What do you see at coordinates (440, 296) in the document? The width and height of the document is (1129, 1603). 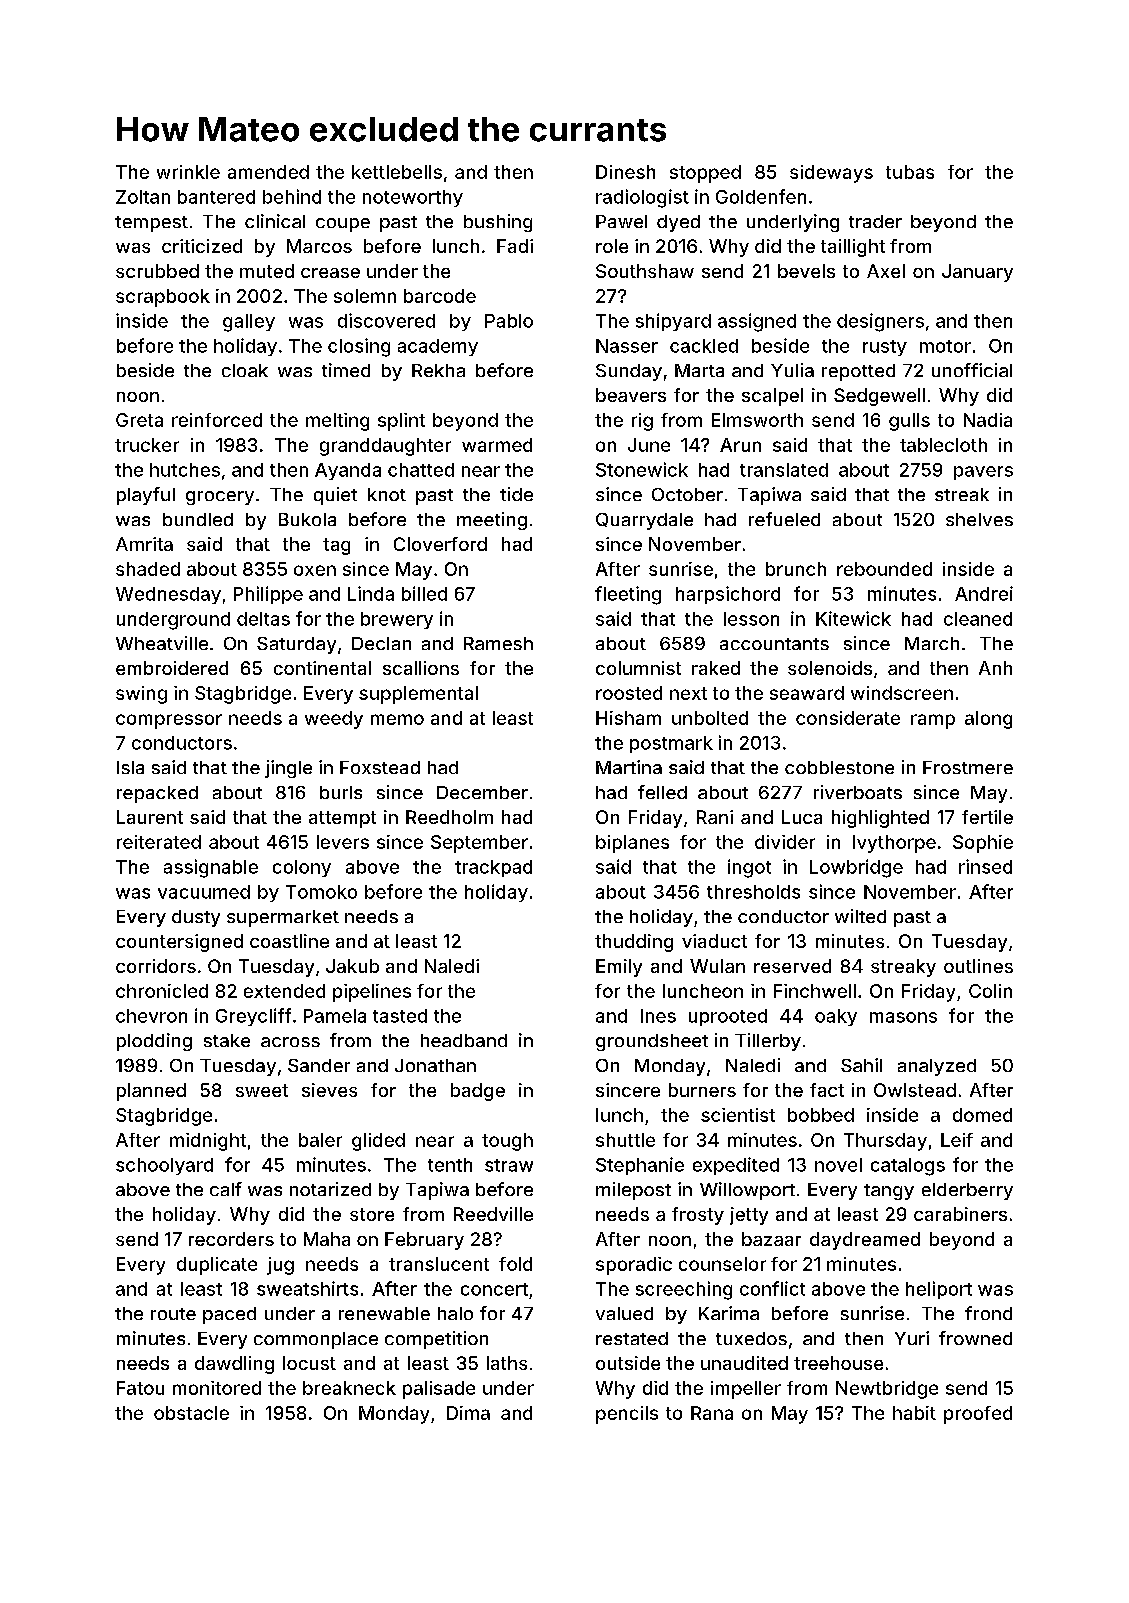 I see `barcode` at bounding box center [440, 296].
